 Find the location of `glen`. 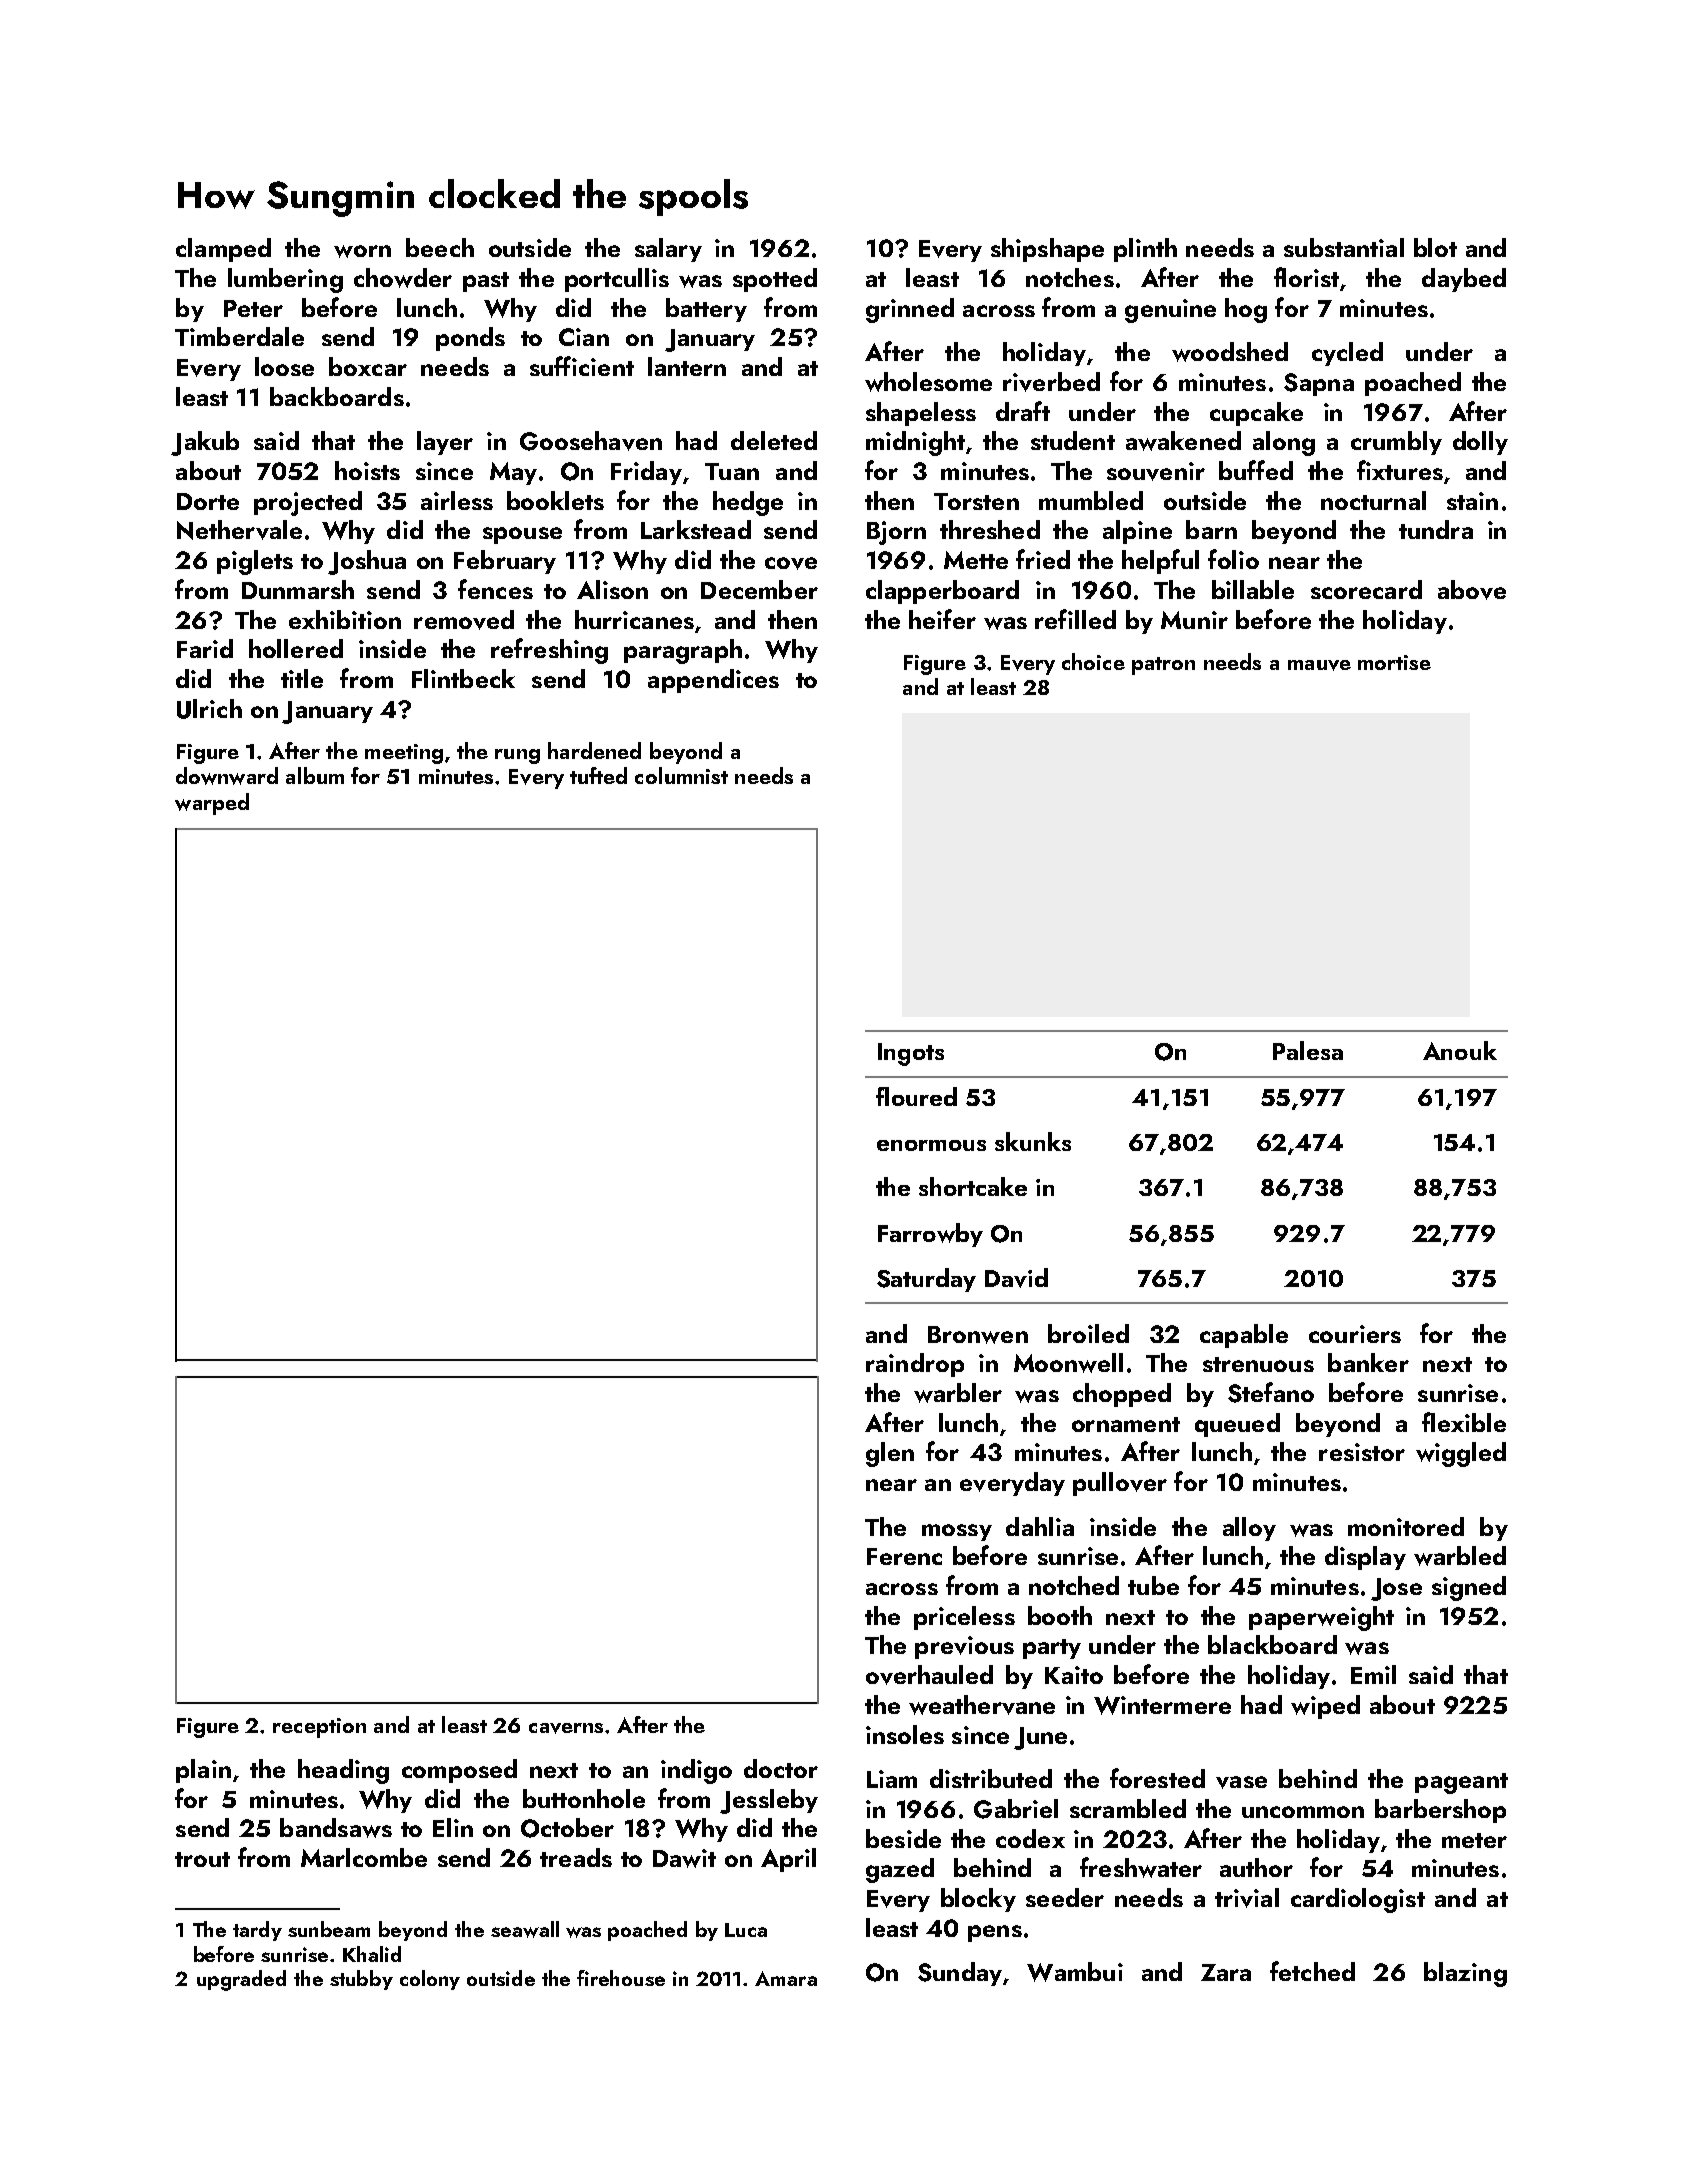

glen is located at coordinates (890, 1454).
